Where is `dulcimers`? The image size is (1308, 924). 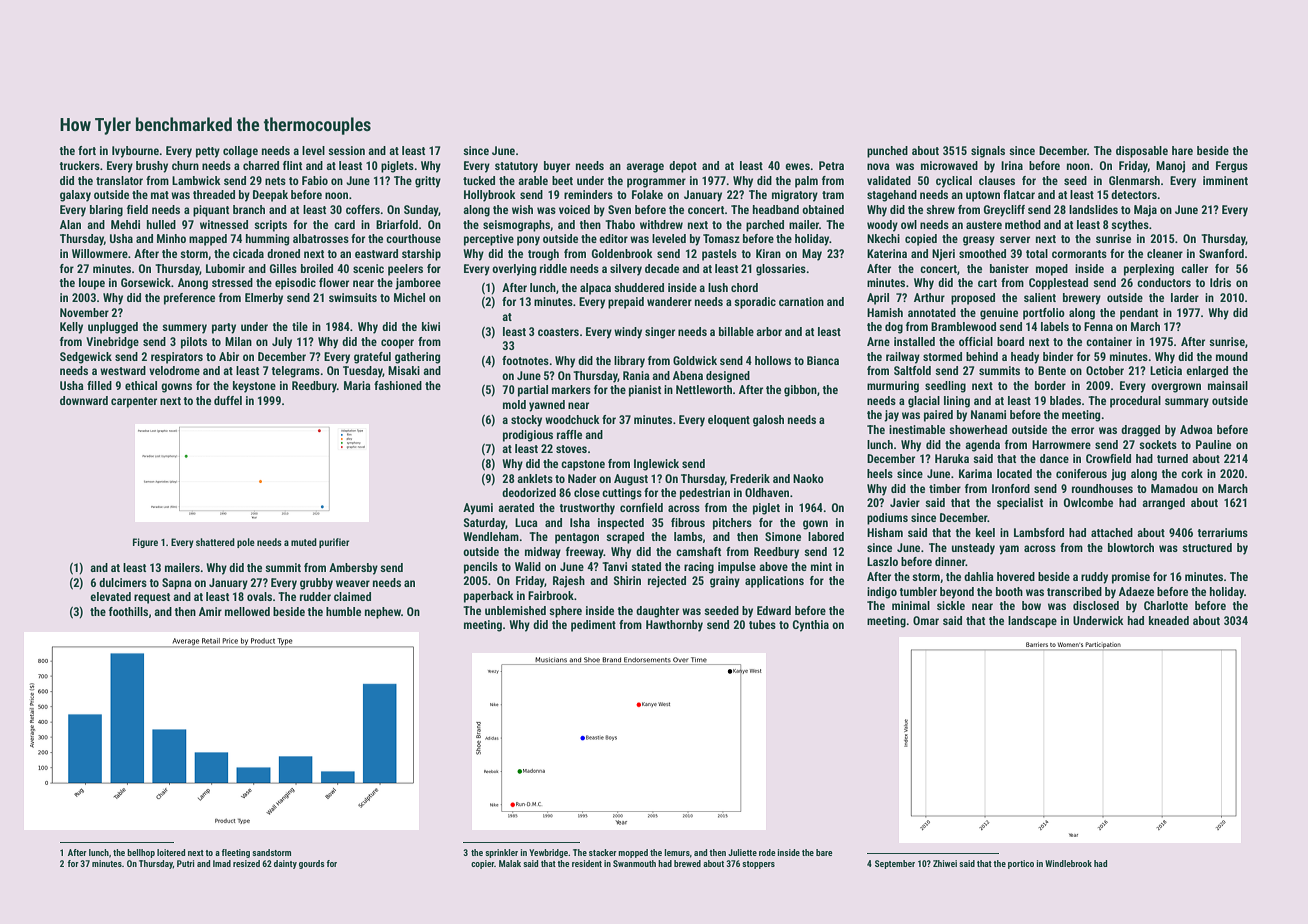
dulcimers is located at coordinates (123, 582).
